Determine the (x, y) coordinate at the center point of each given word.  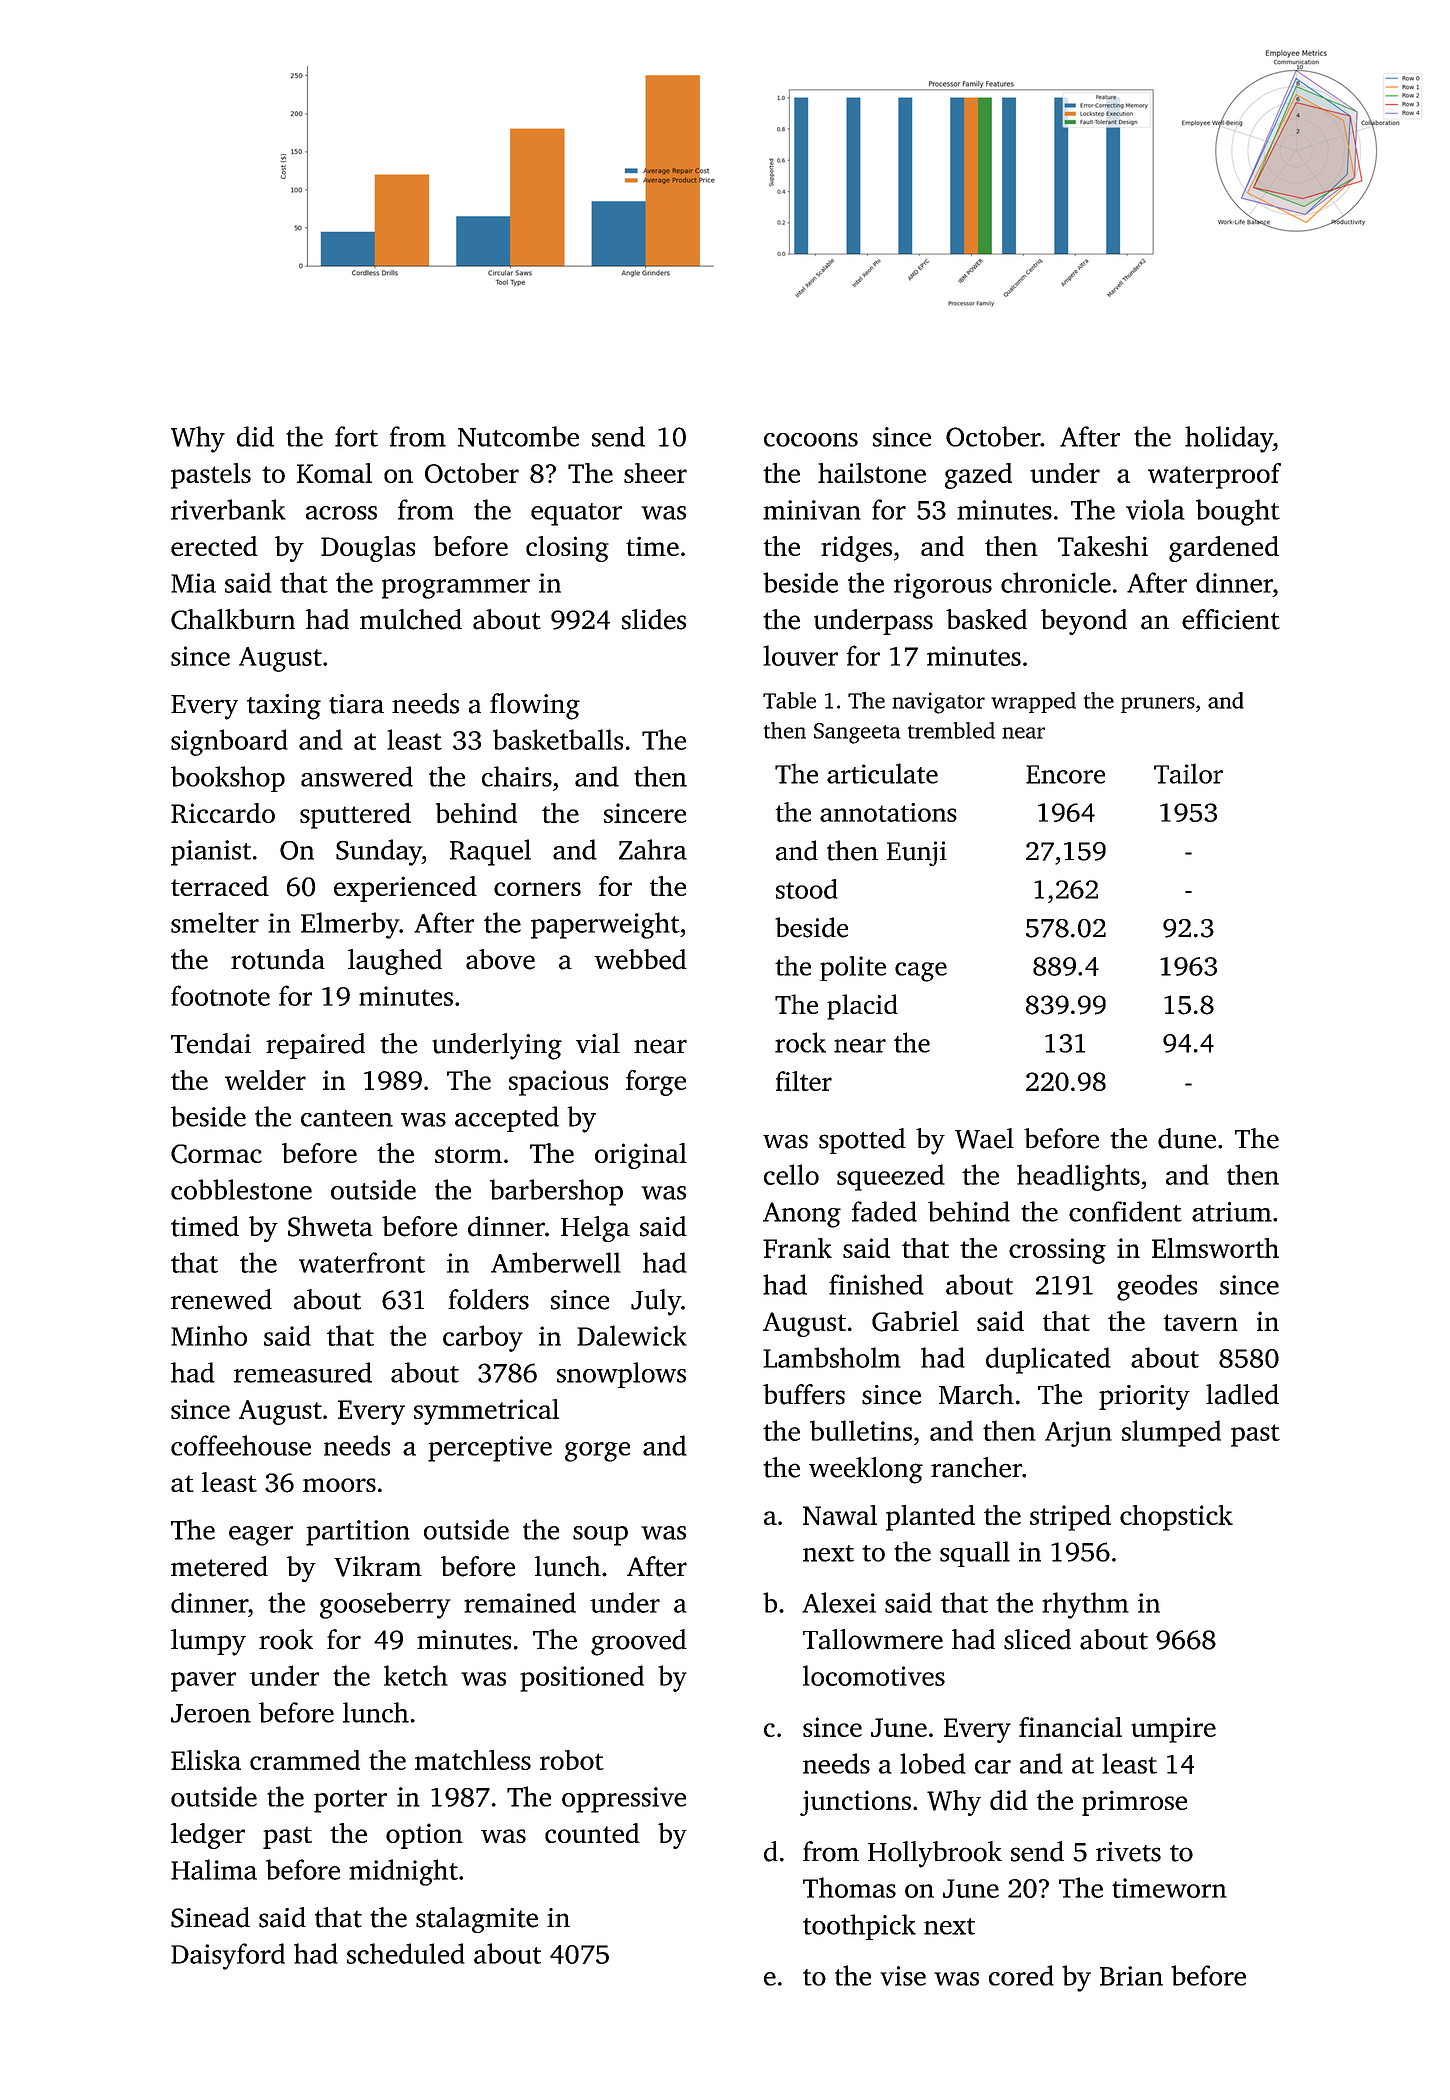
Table (789, 700)
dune (1187, 1138)
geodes (1157, 1287)
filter (804, 1081)
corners (537, 889)
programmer (456, 589)
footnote (220, 995)
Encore (1065, 774)
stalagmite (477, 1920)
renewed (221, 1299)
